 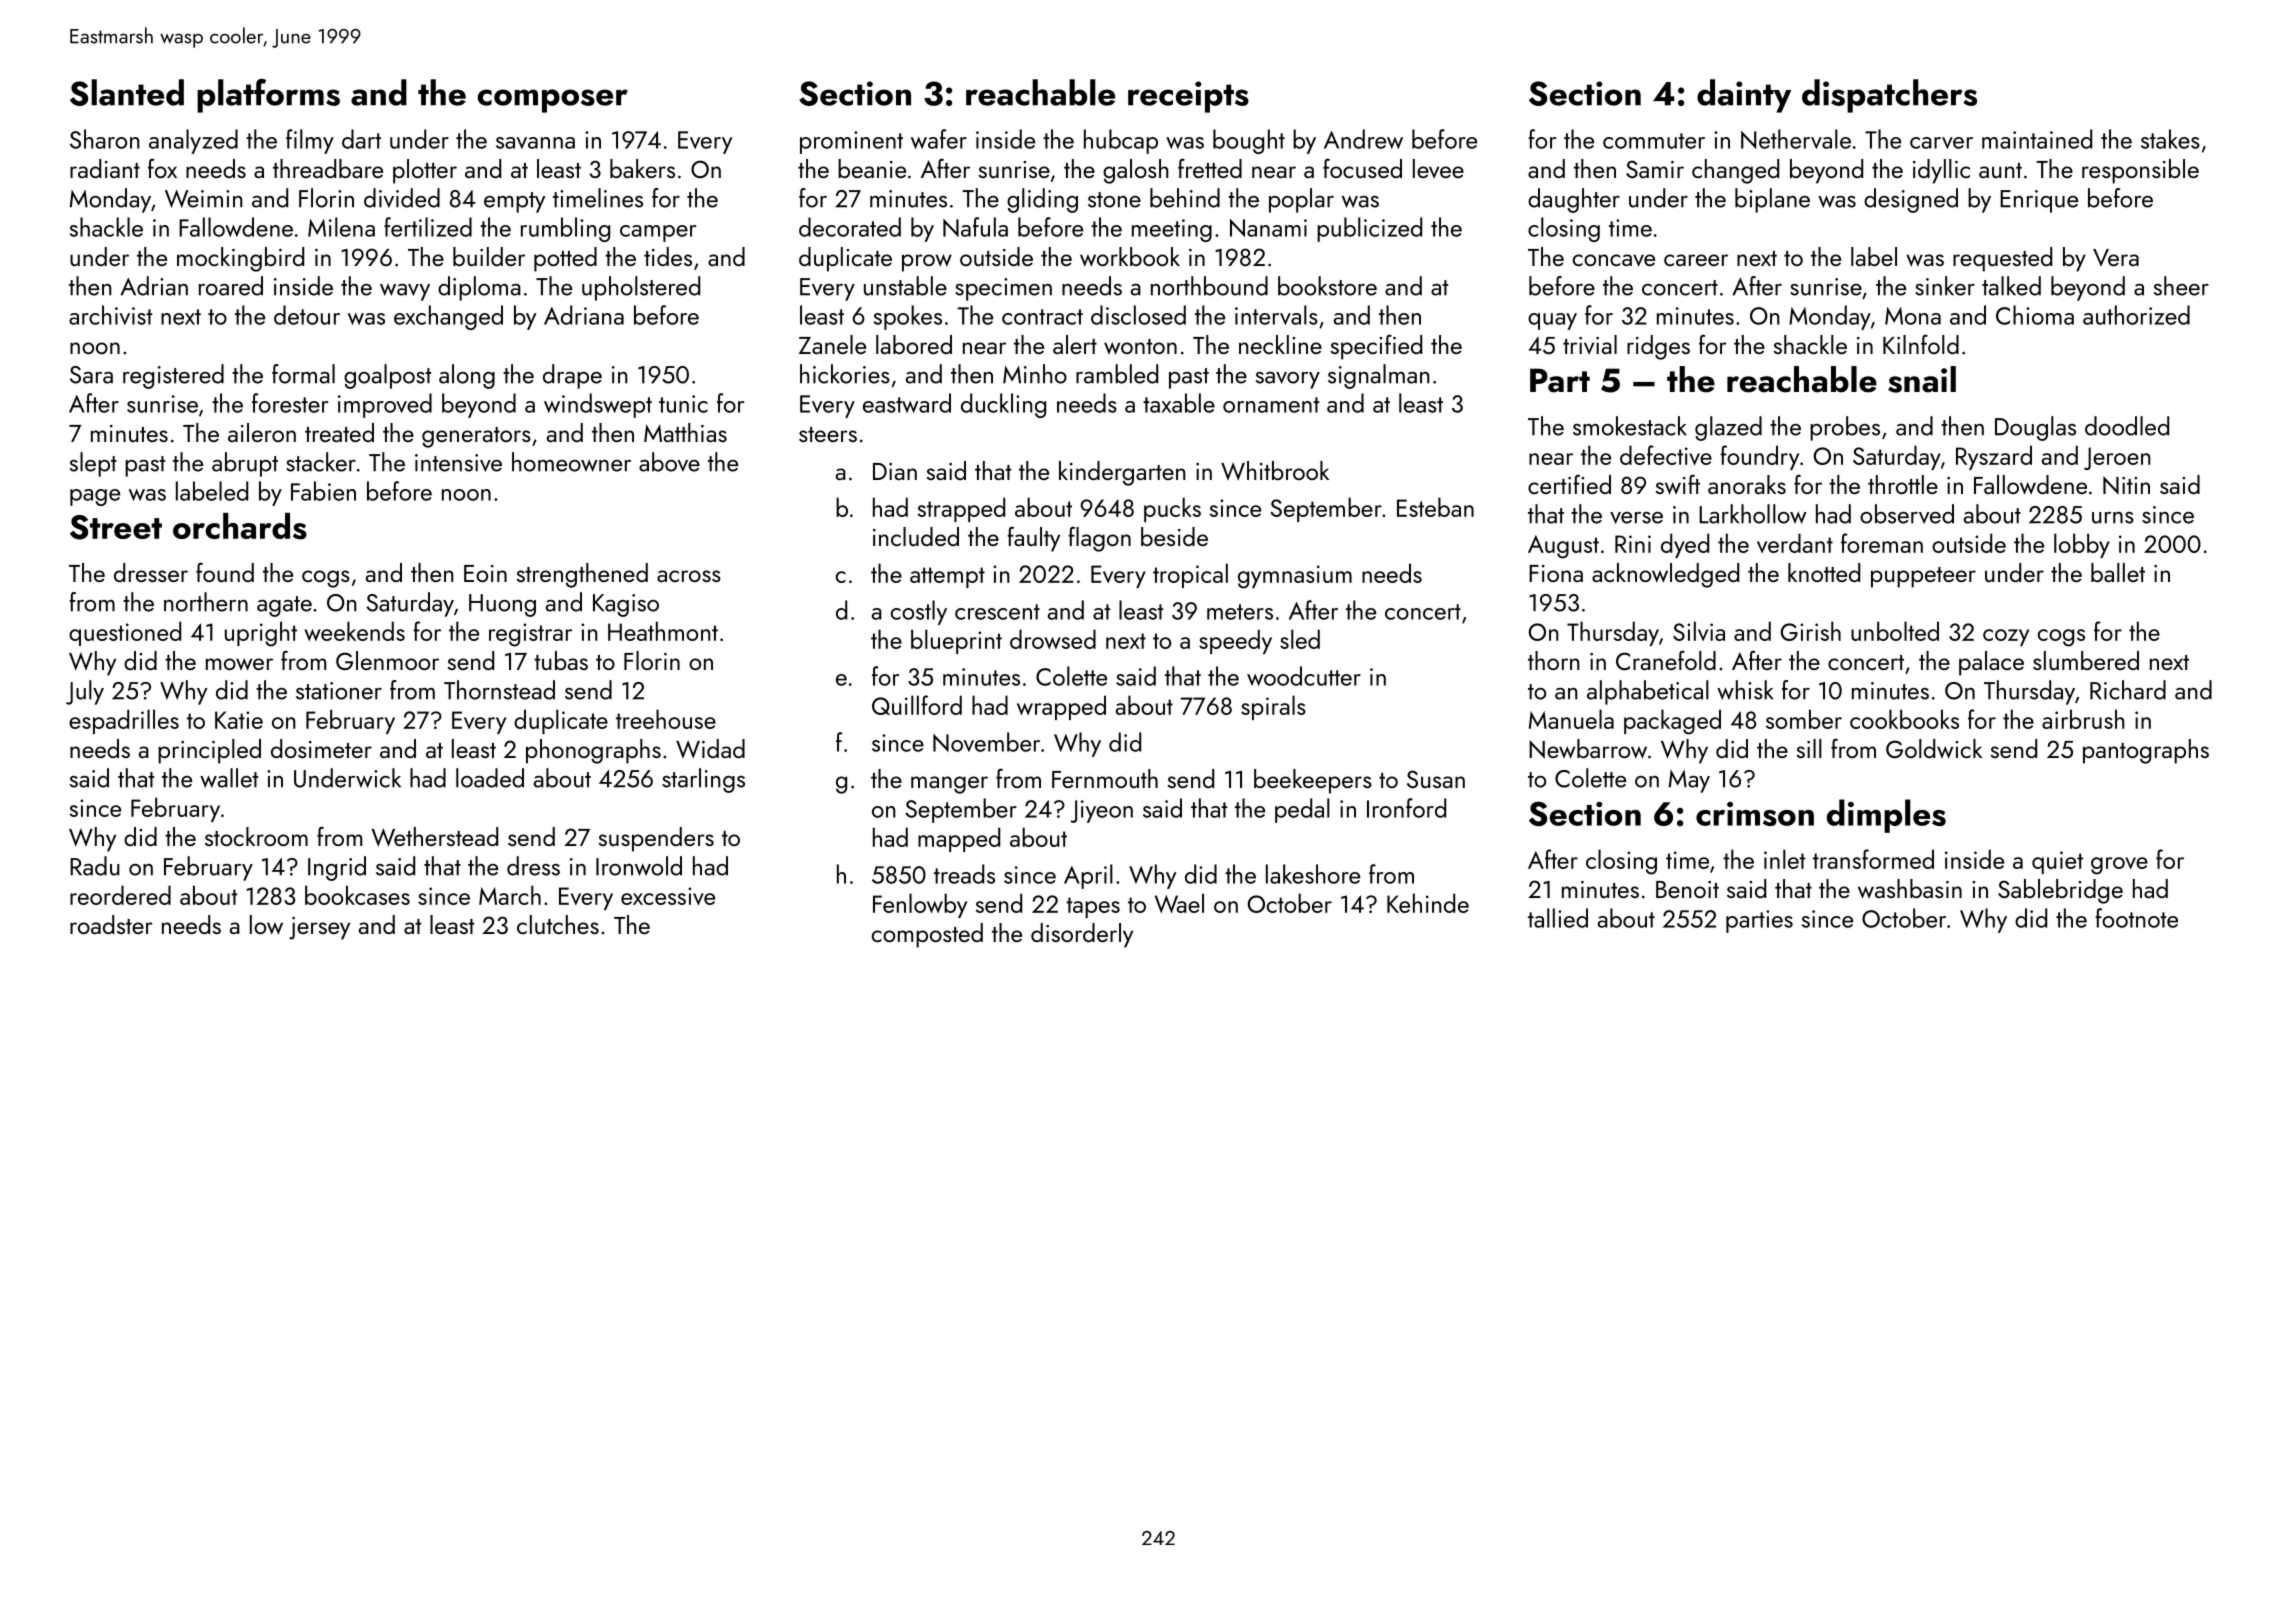 I want to click on flagon, so click(x=1099, y=539).
